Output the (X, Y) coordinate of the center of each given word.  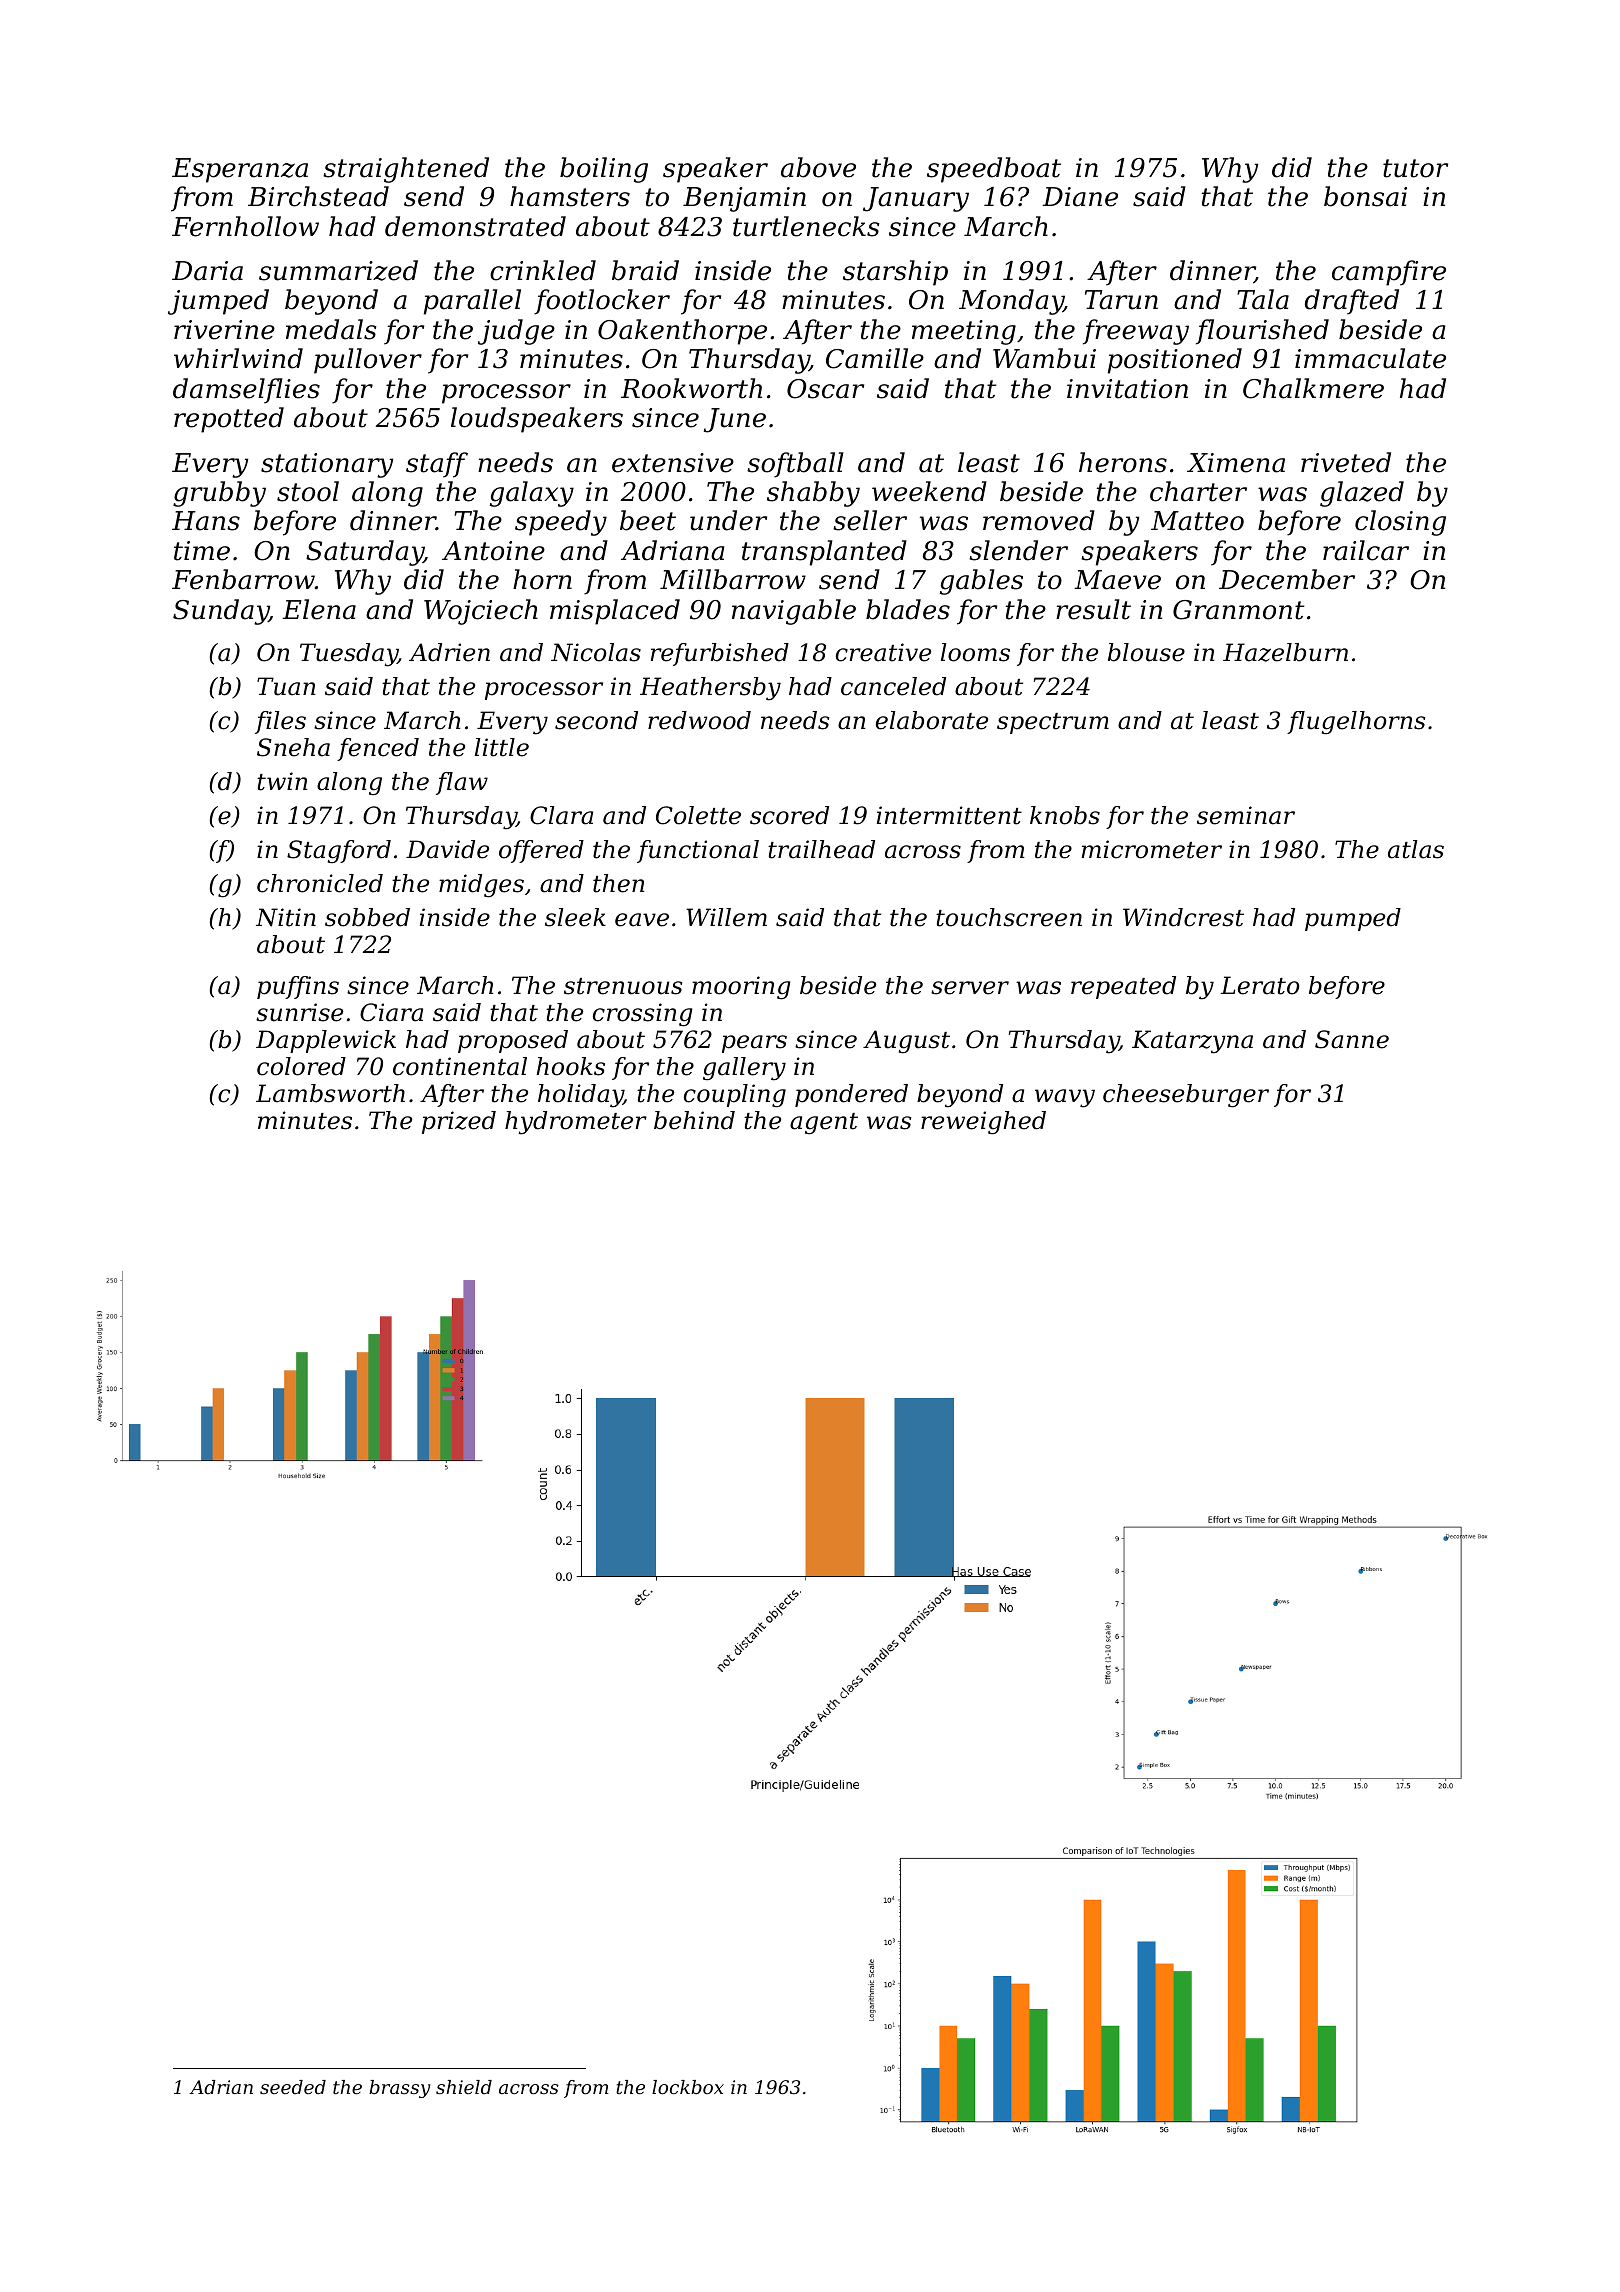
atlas (1416, 849)
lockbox (688, 2087)
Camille (875, 358)
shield (464, 2087)
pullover (368, 361)
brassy (399, 2089)
